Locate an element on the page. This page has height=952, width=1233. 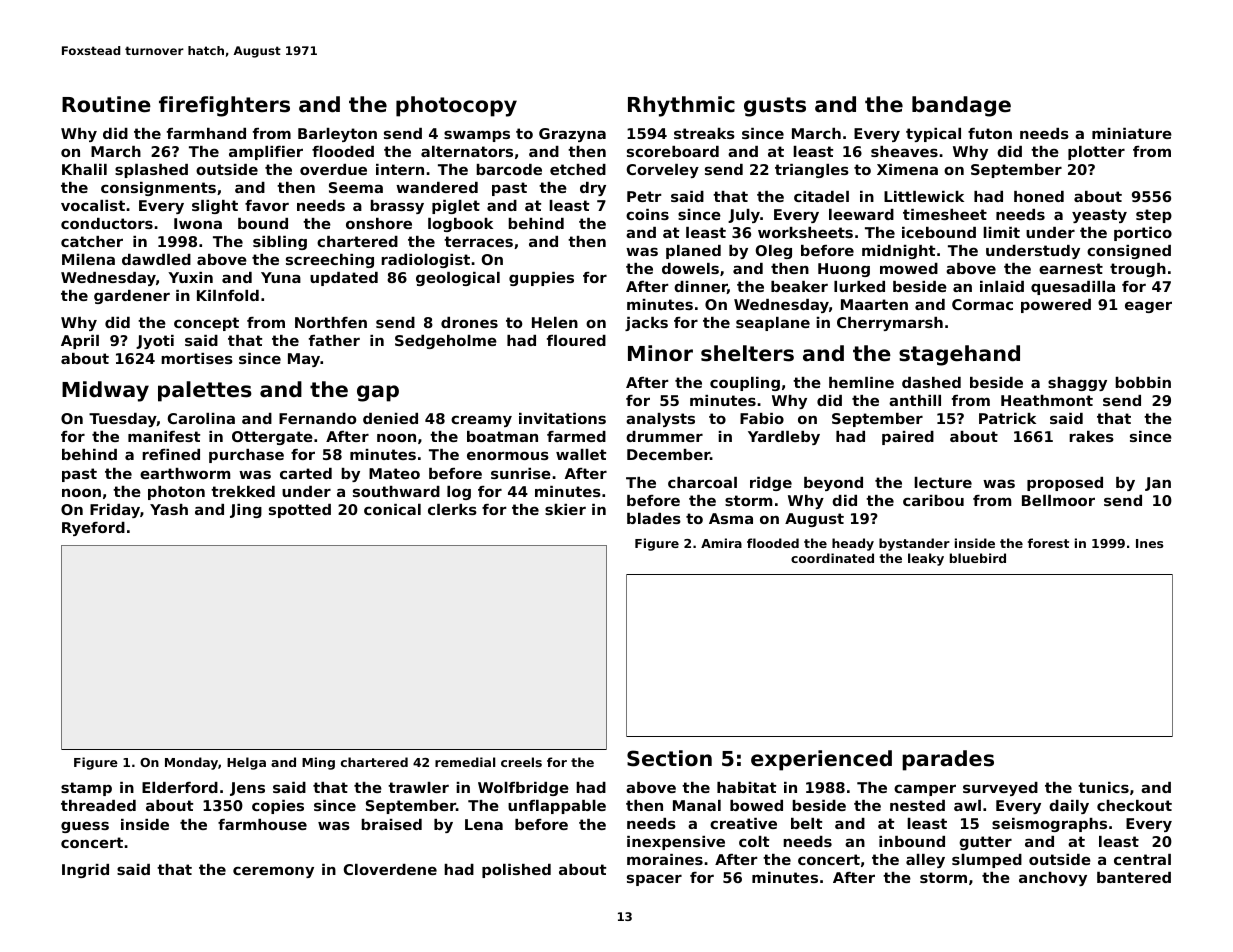
Jens is located at coordinates (247, 789).
